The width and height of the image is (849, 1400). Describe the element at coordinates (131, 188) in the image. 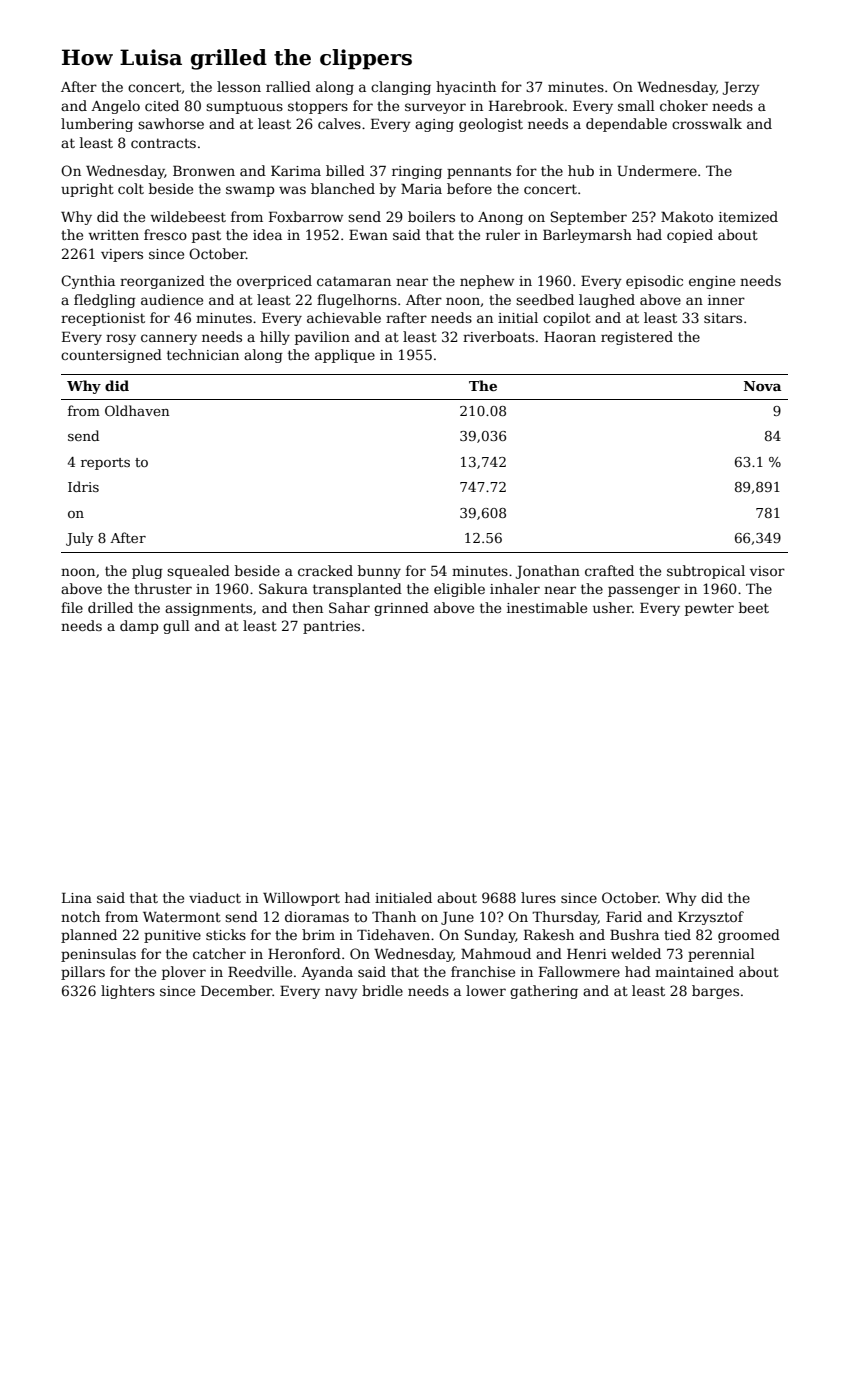

I see `colt` at that location.
